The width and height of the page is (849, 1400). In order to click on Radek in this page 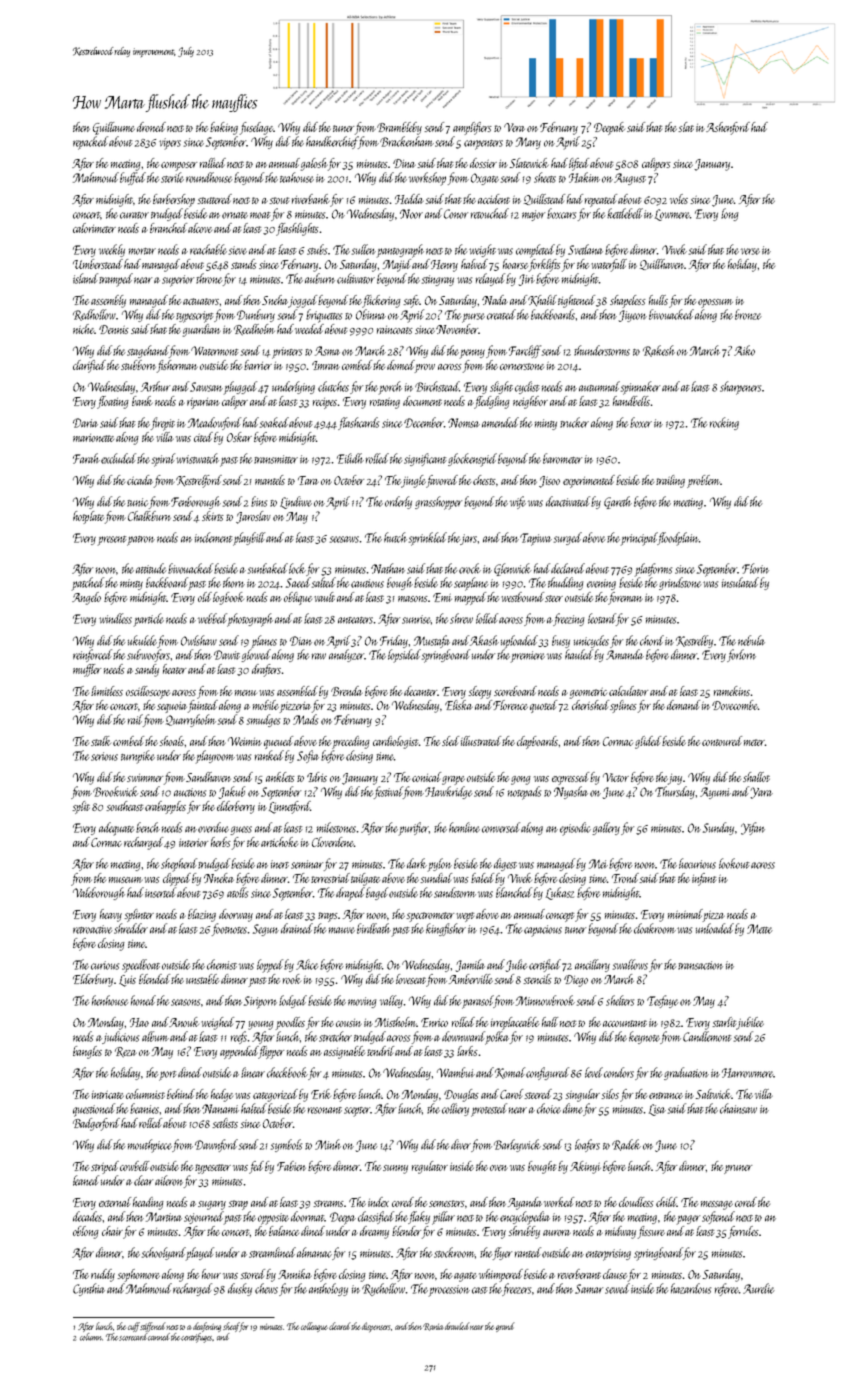, I will do `click(626, 1145)`.
